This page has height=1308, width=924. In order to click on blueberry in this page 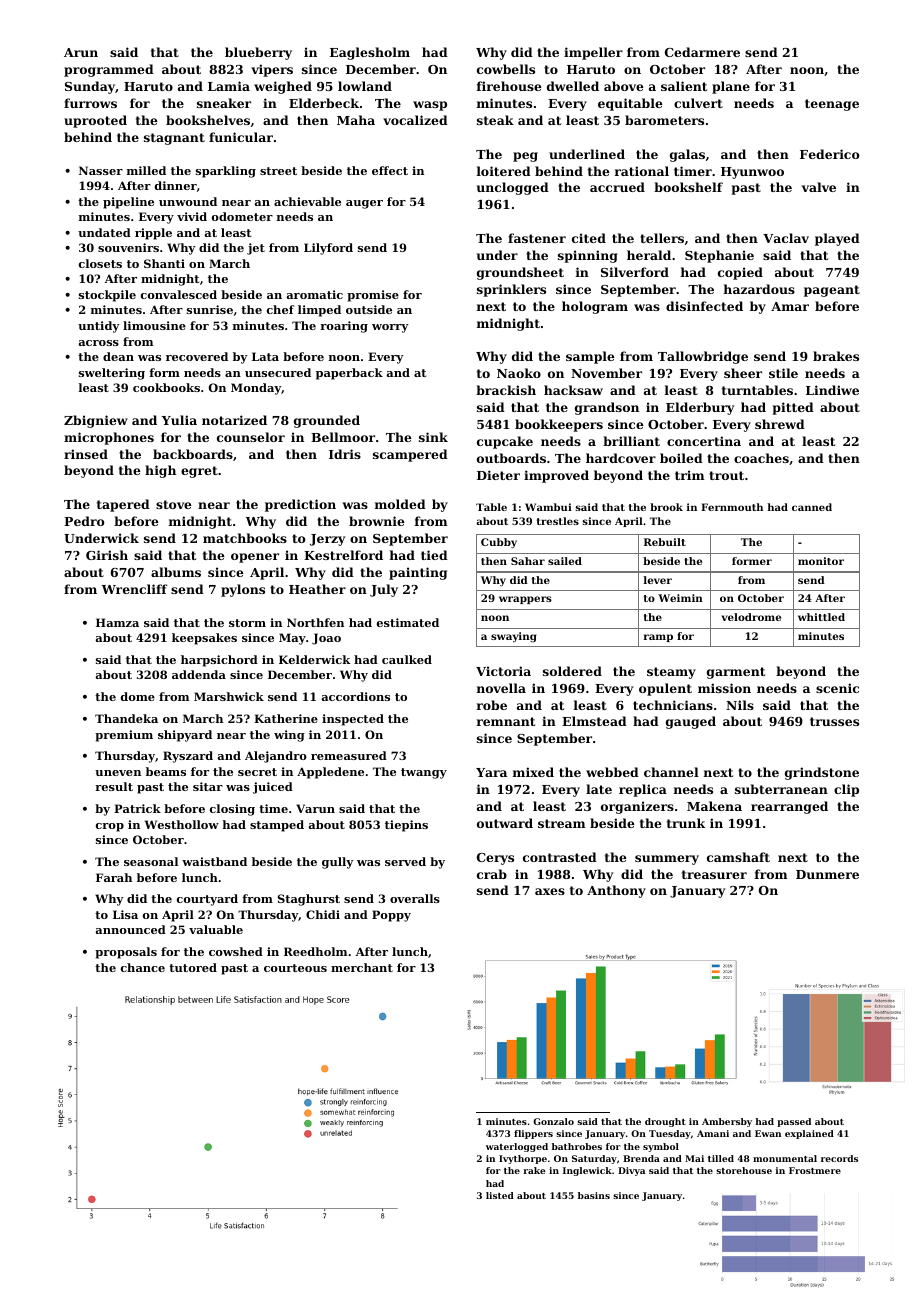, I will do `click(258, 53)`.
